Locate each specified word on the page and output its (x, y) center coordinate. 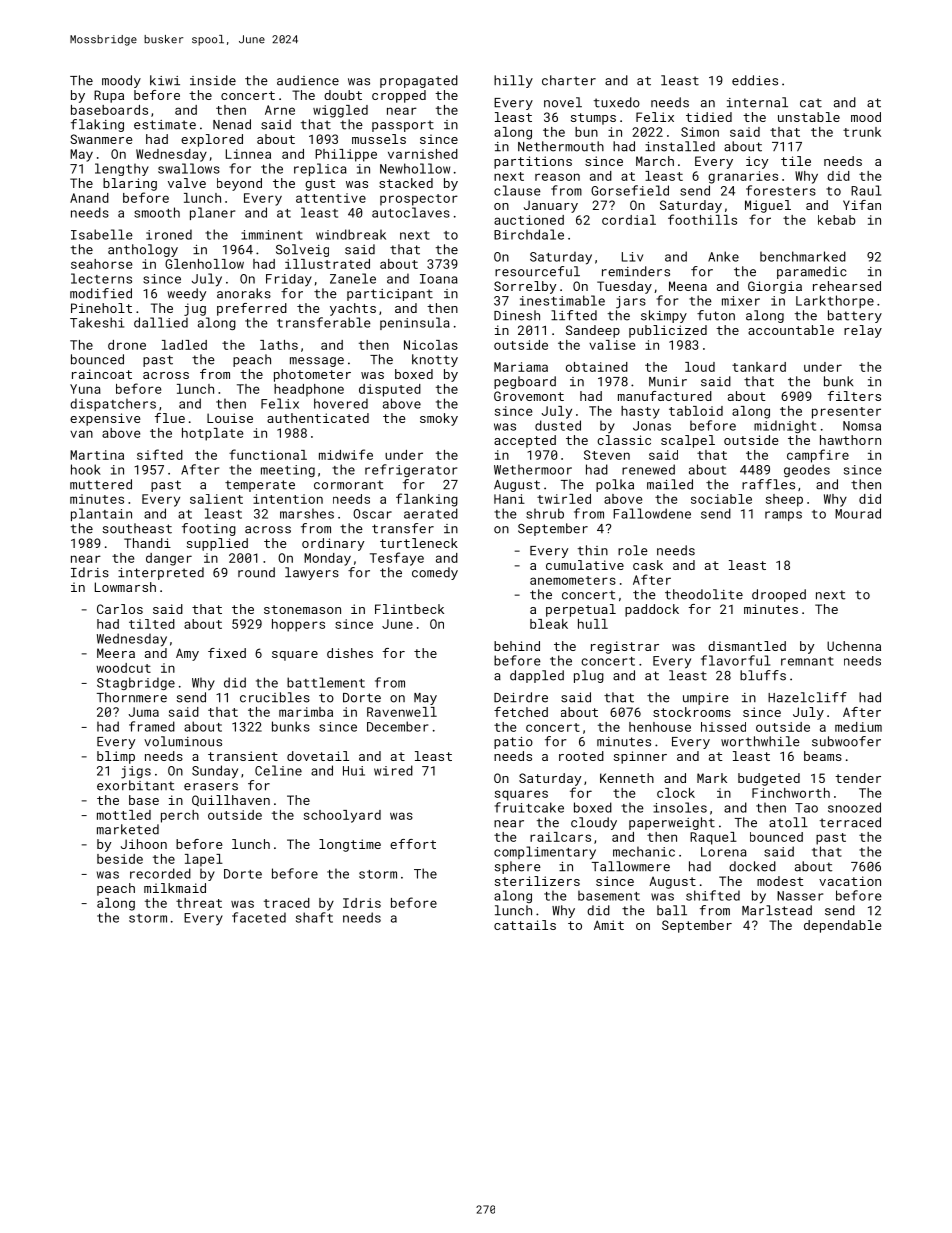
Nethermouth (561, 146)
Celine (278, 770)
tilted (152, 624)
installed (680, 146)
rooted (581, 756)
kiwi (165, 80)
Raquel (713, 838)
